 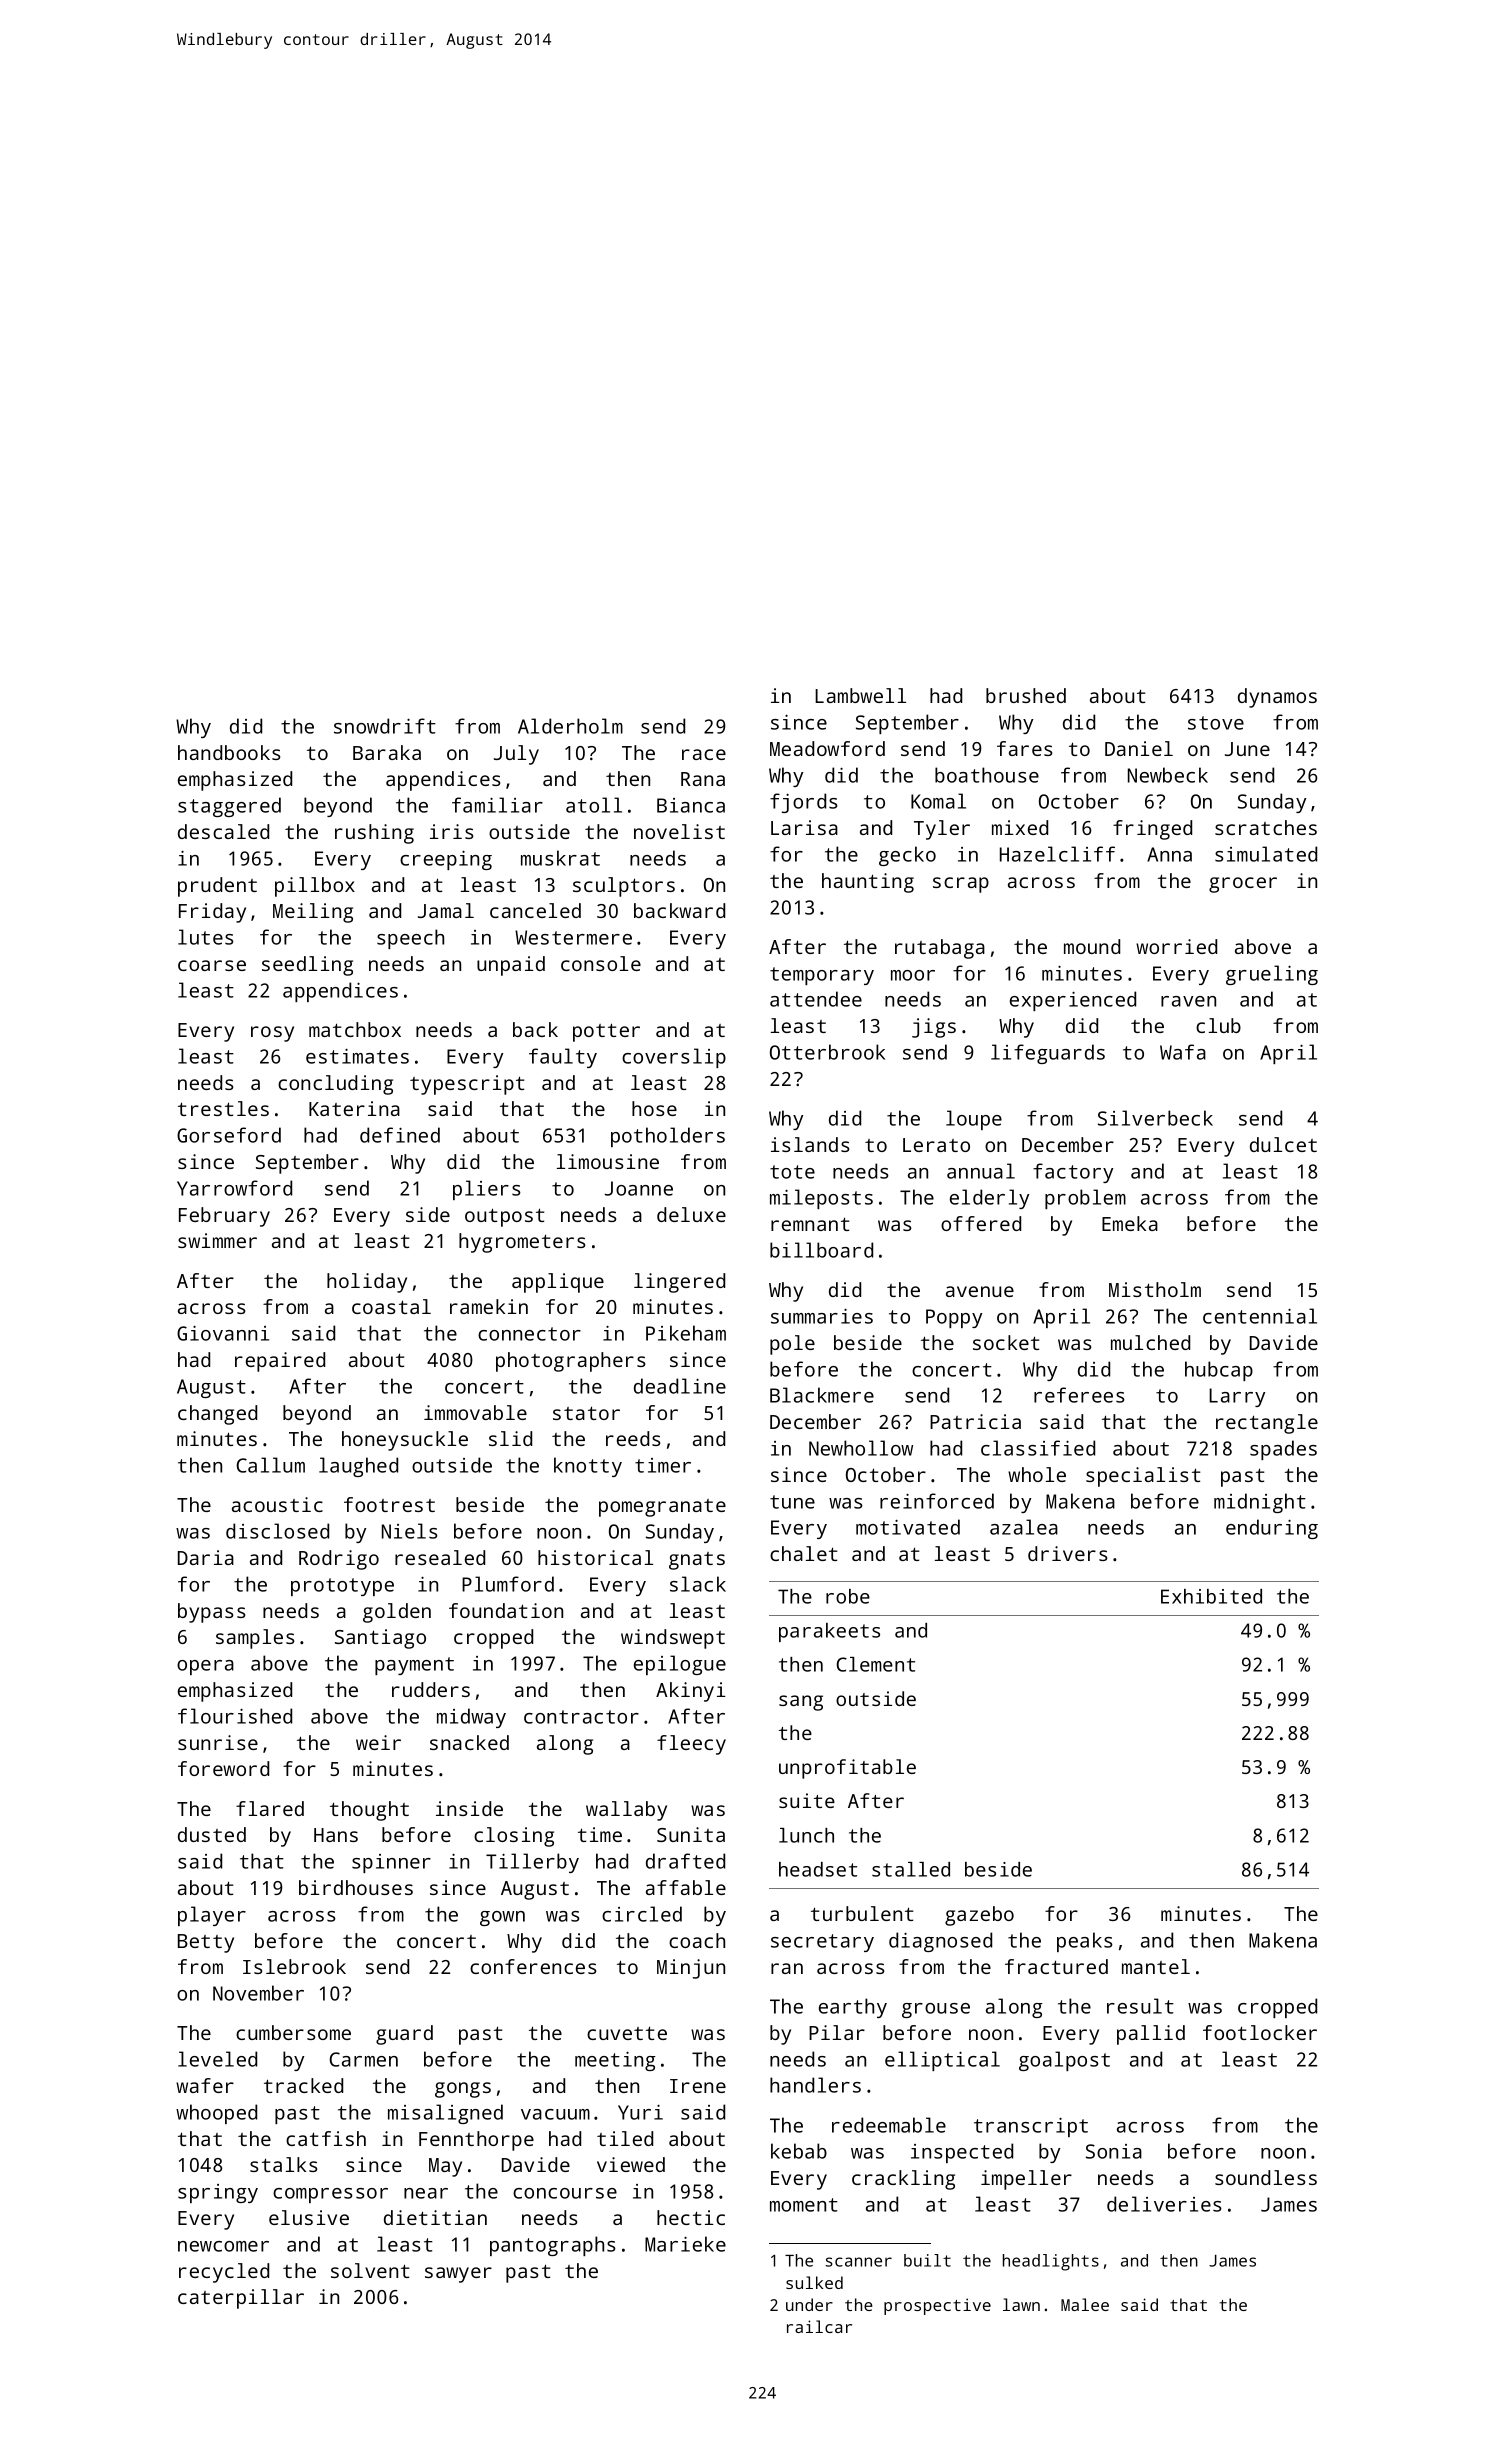 I want to click on referees, so click(x=1079, y=1395).
